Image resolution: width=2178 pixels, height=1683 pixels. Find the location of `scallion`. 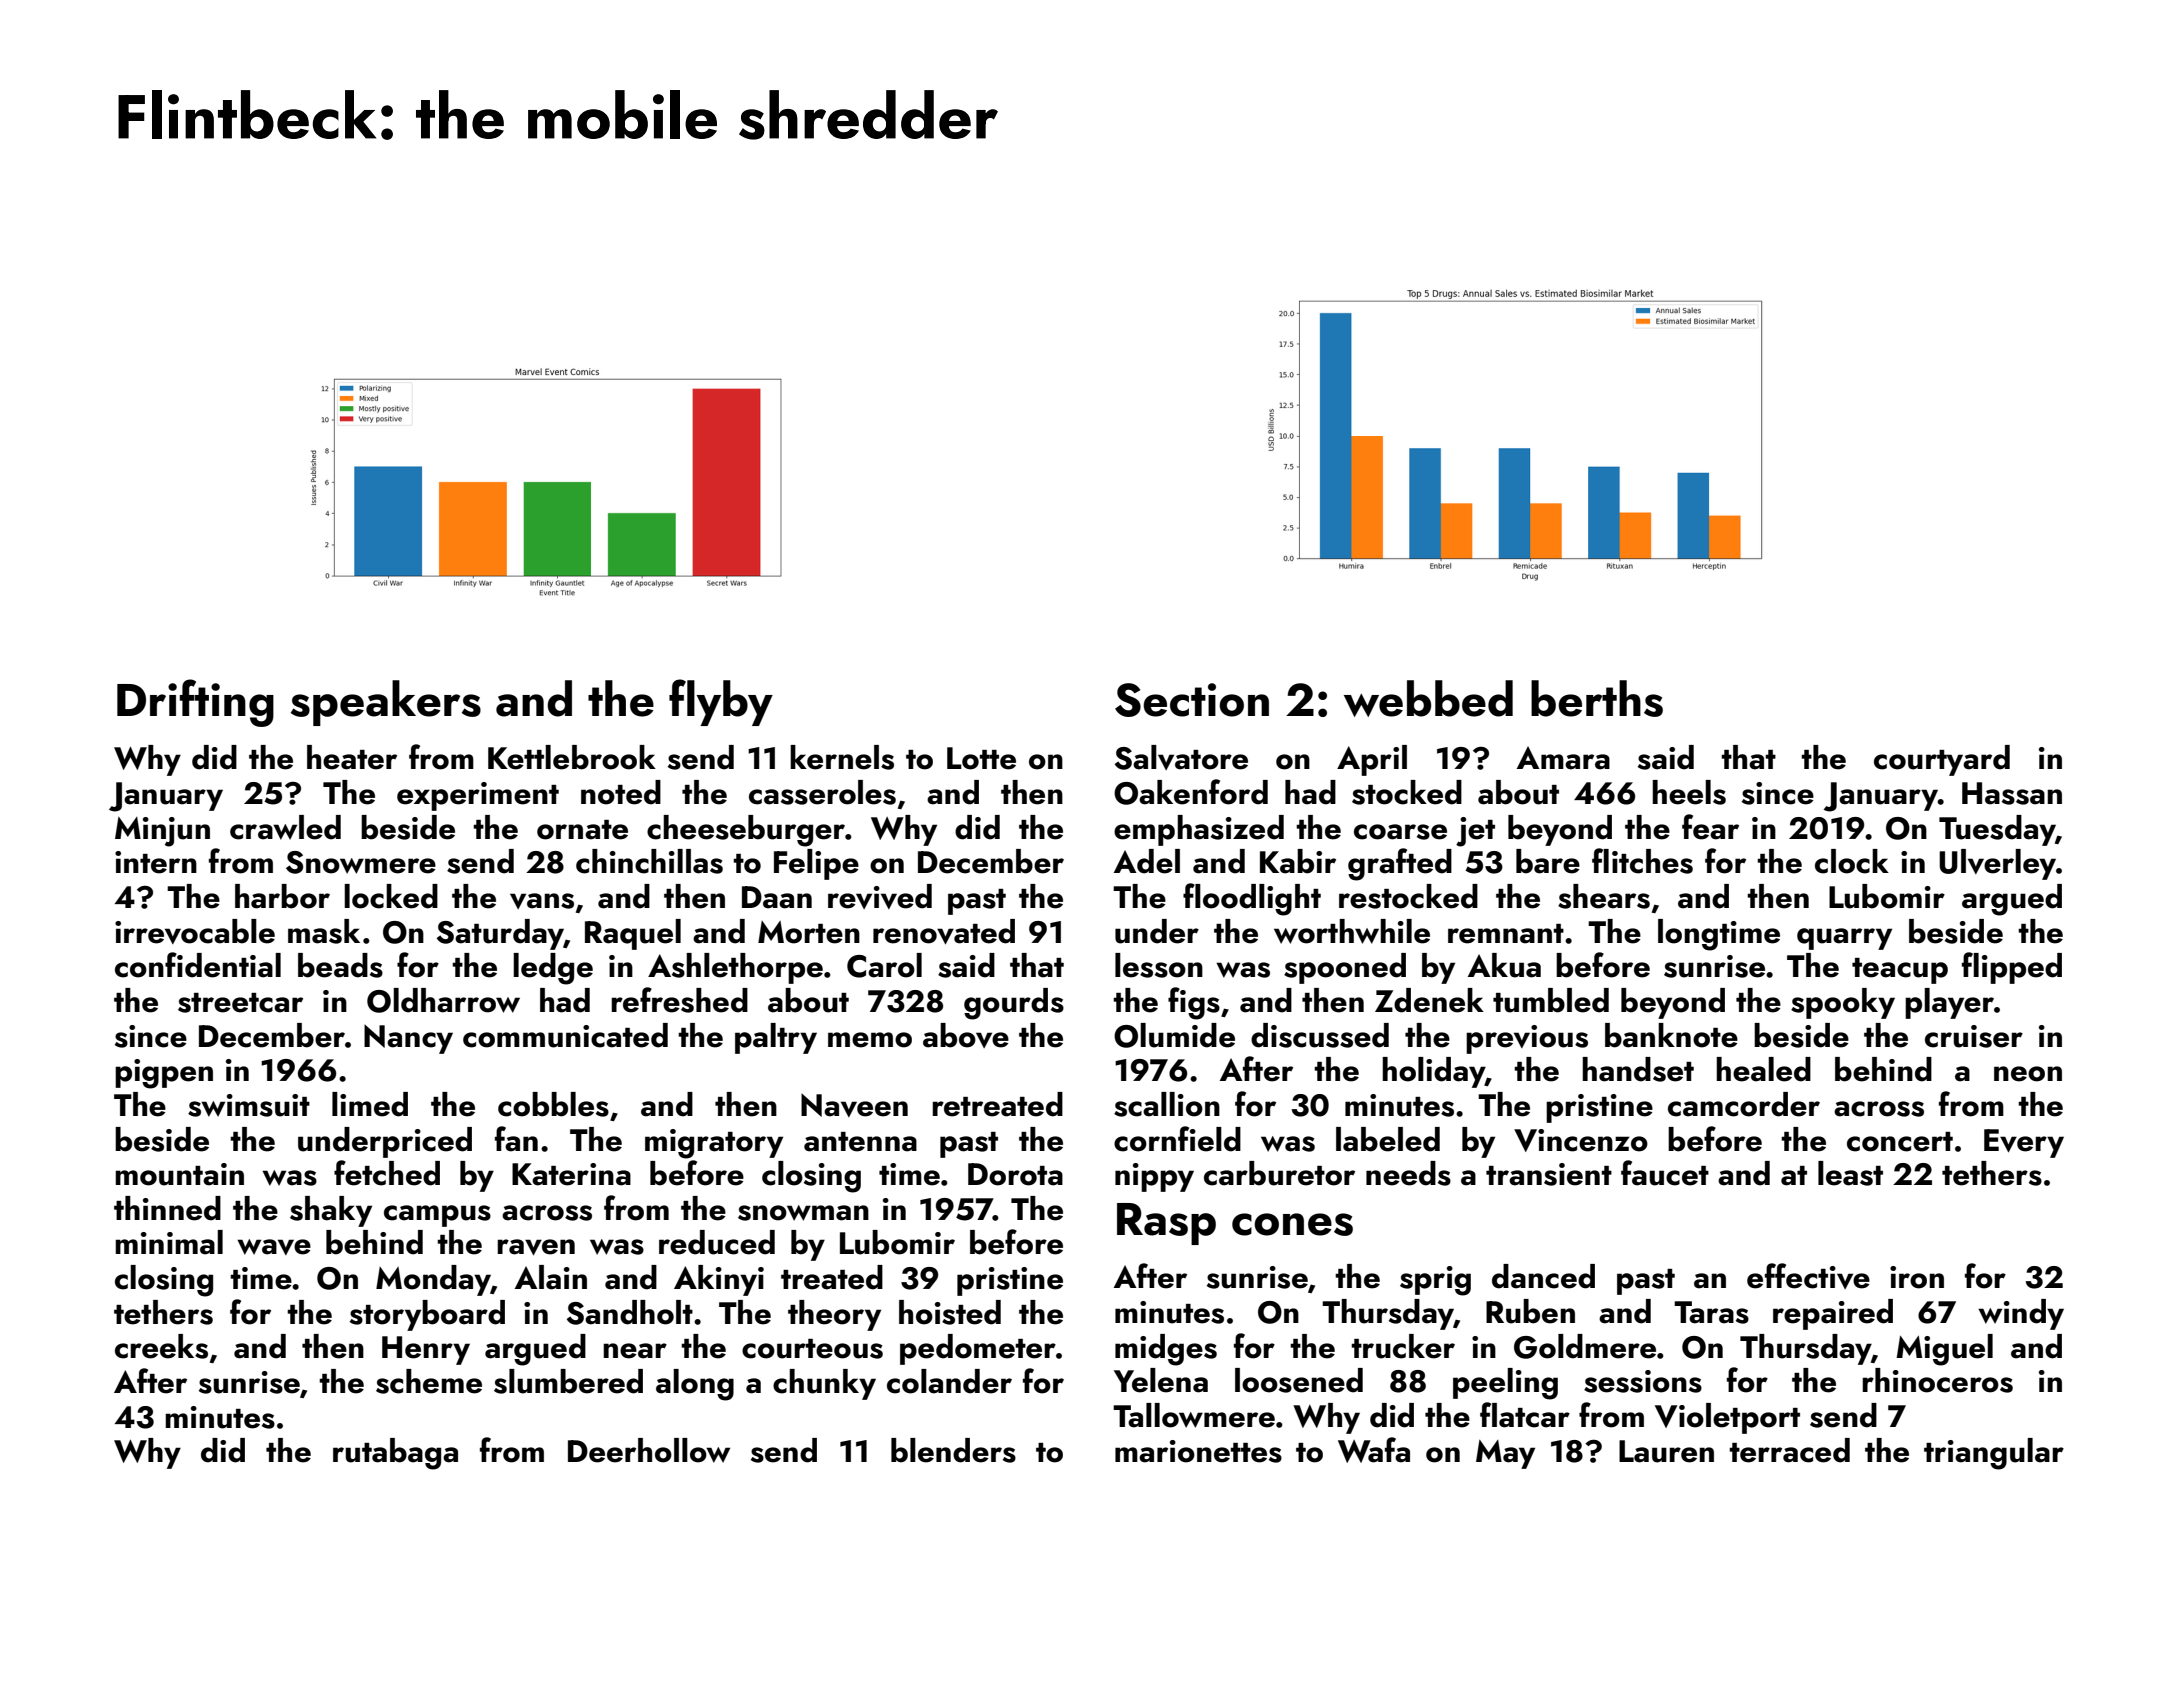

scallion is located at coordinates (1167, 1104).
